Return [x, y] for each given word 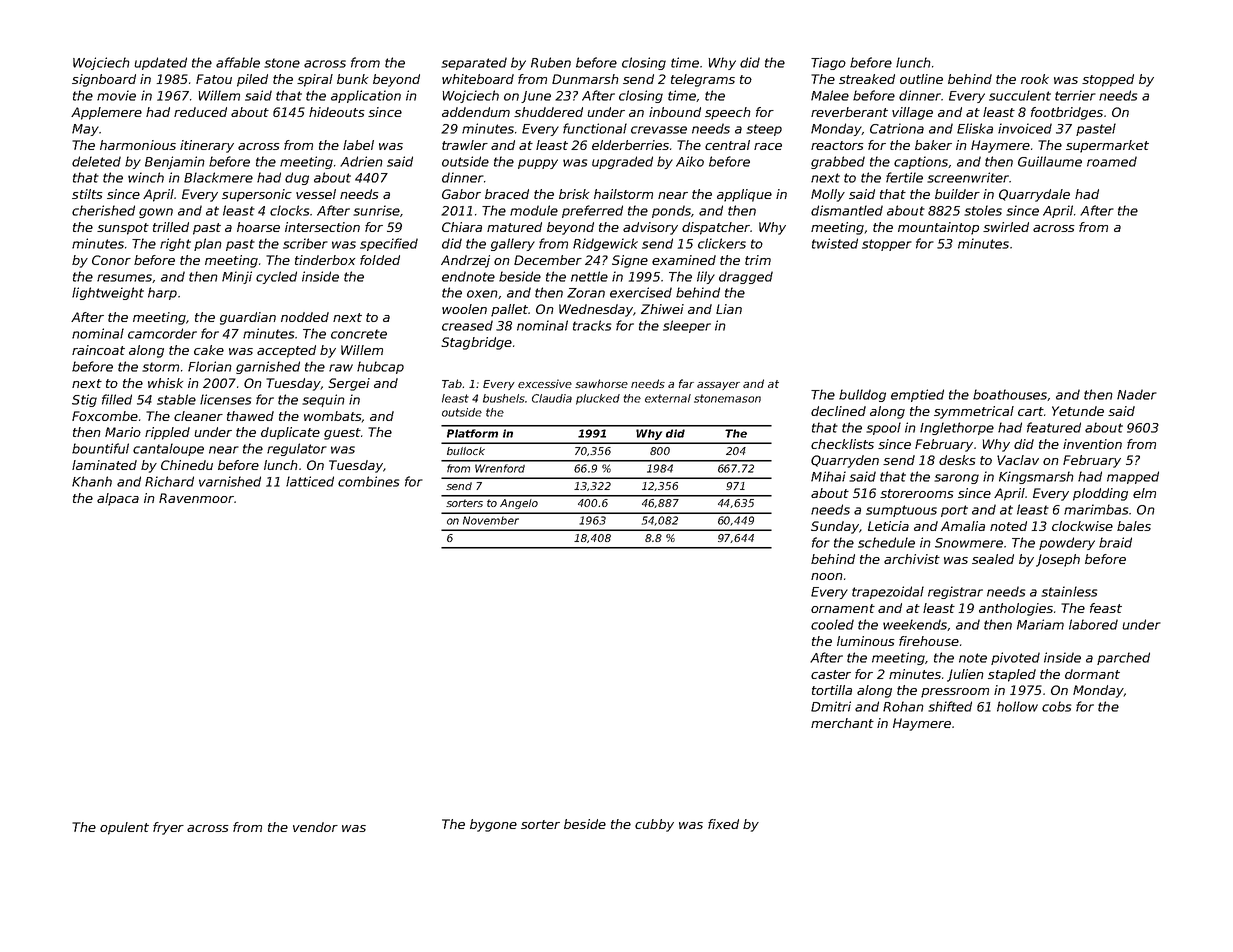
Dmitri [831, 706]
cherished [103, 210]
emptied [917, 395]
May [85, 130]
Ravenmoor [196, 498]
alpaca [118, 499]
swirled [1006, 227]
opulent [124, 828]
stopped [1108, 80]
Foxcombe [105, 416]
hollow [1017, 706]
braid [1115, 542]
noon [827, 576]
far [686, 383]
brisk [574, 194]
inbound [675, 112]
